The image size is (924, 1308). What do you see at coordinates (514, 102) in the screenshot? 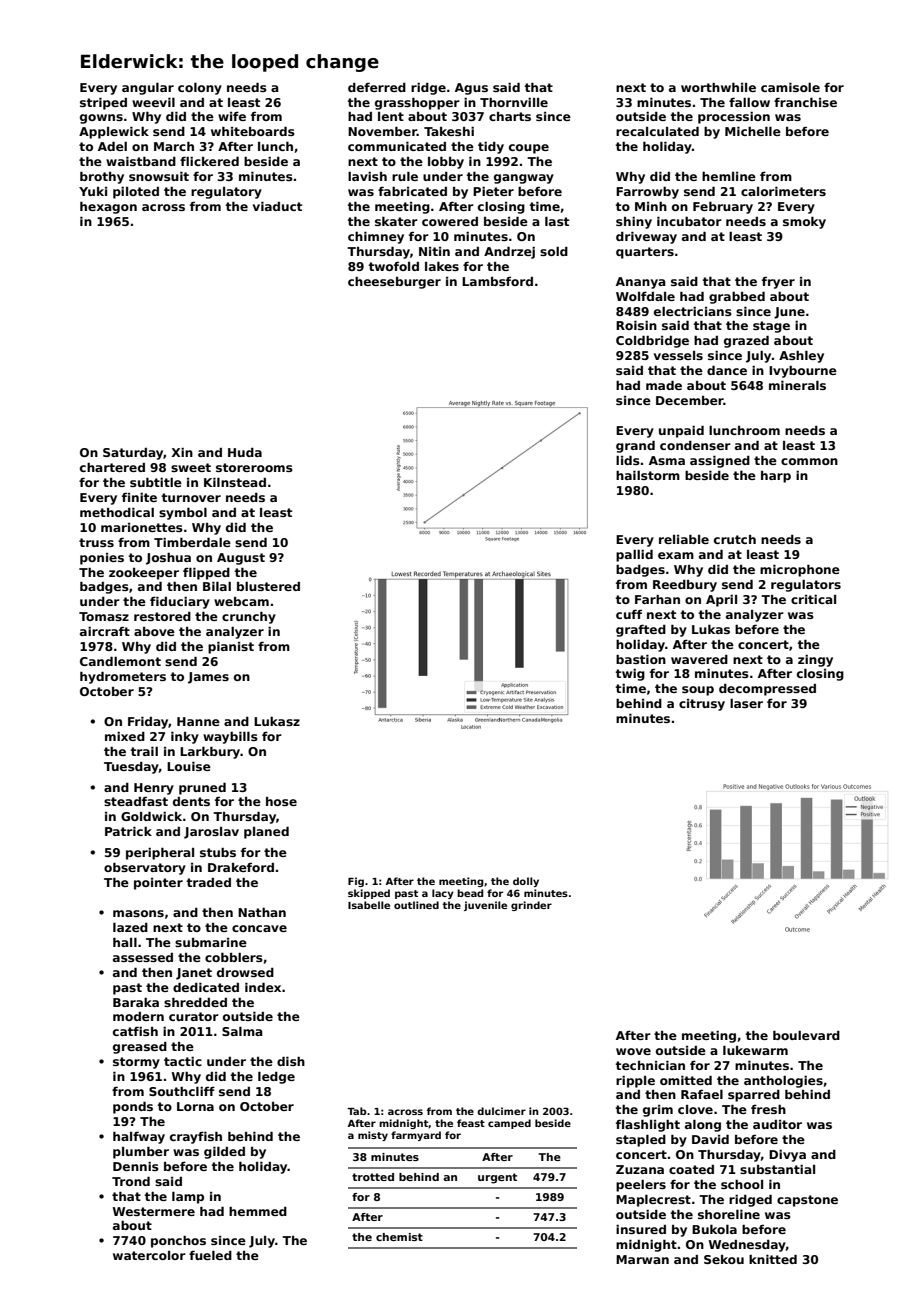
I see `Thornville` at bounding box center [514, 102].
